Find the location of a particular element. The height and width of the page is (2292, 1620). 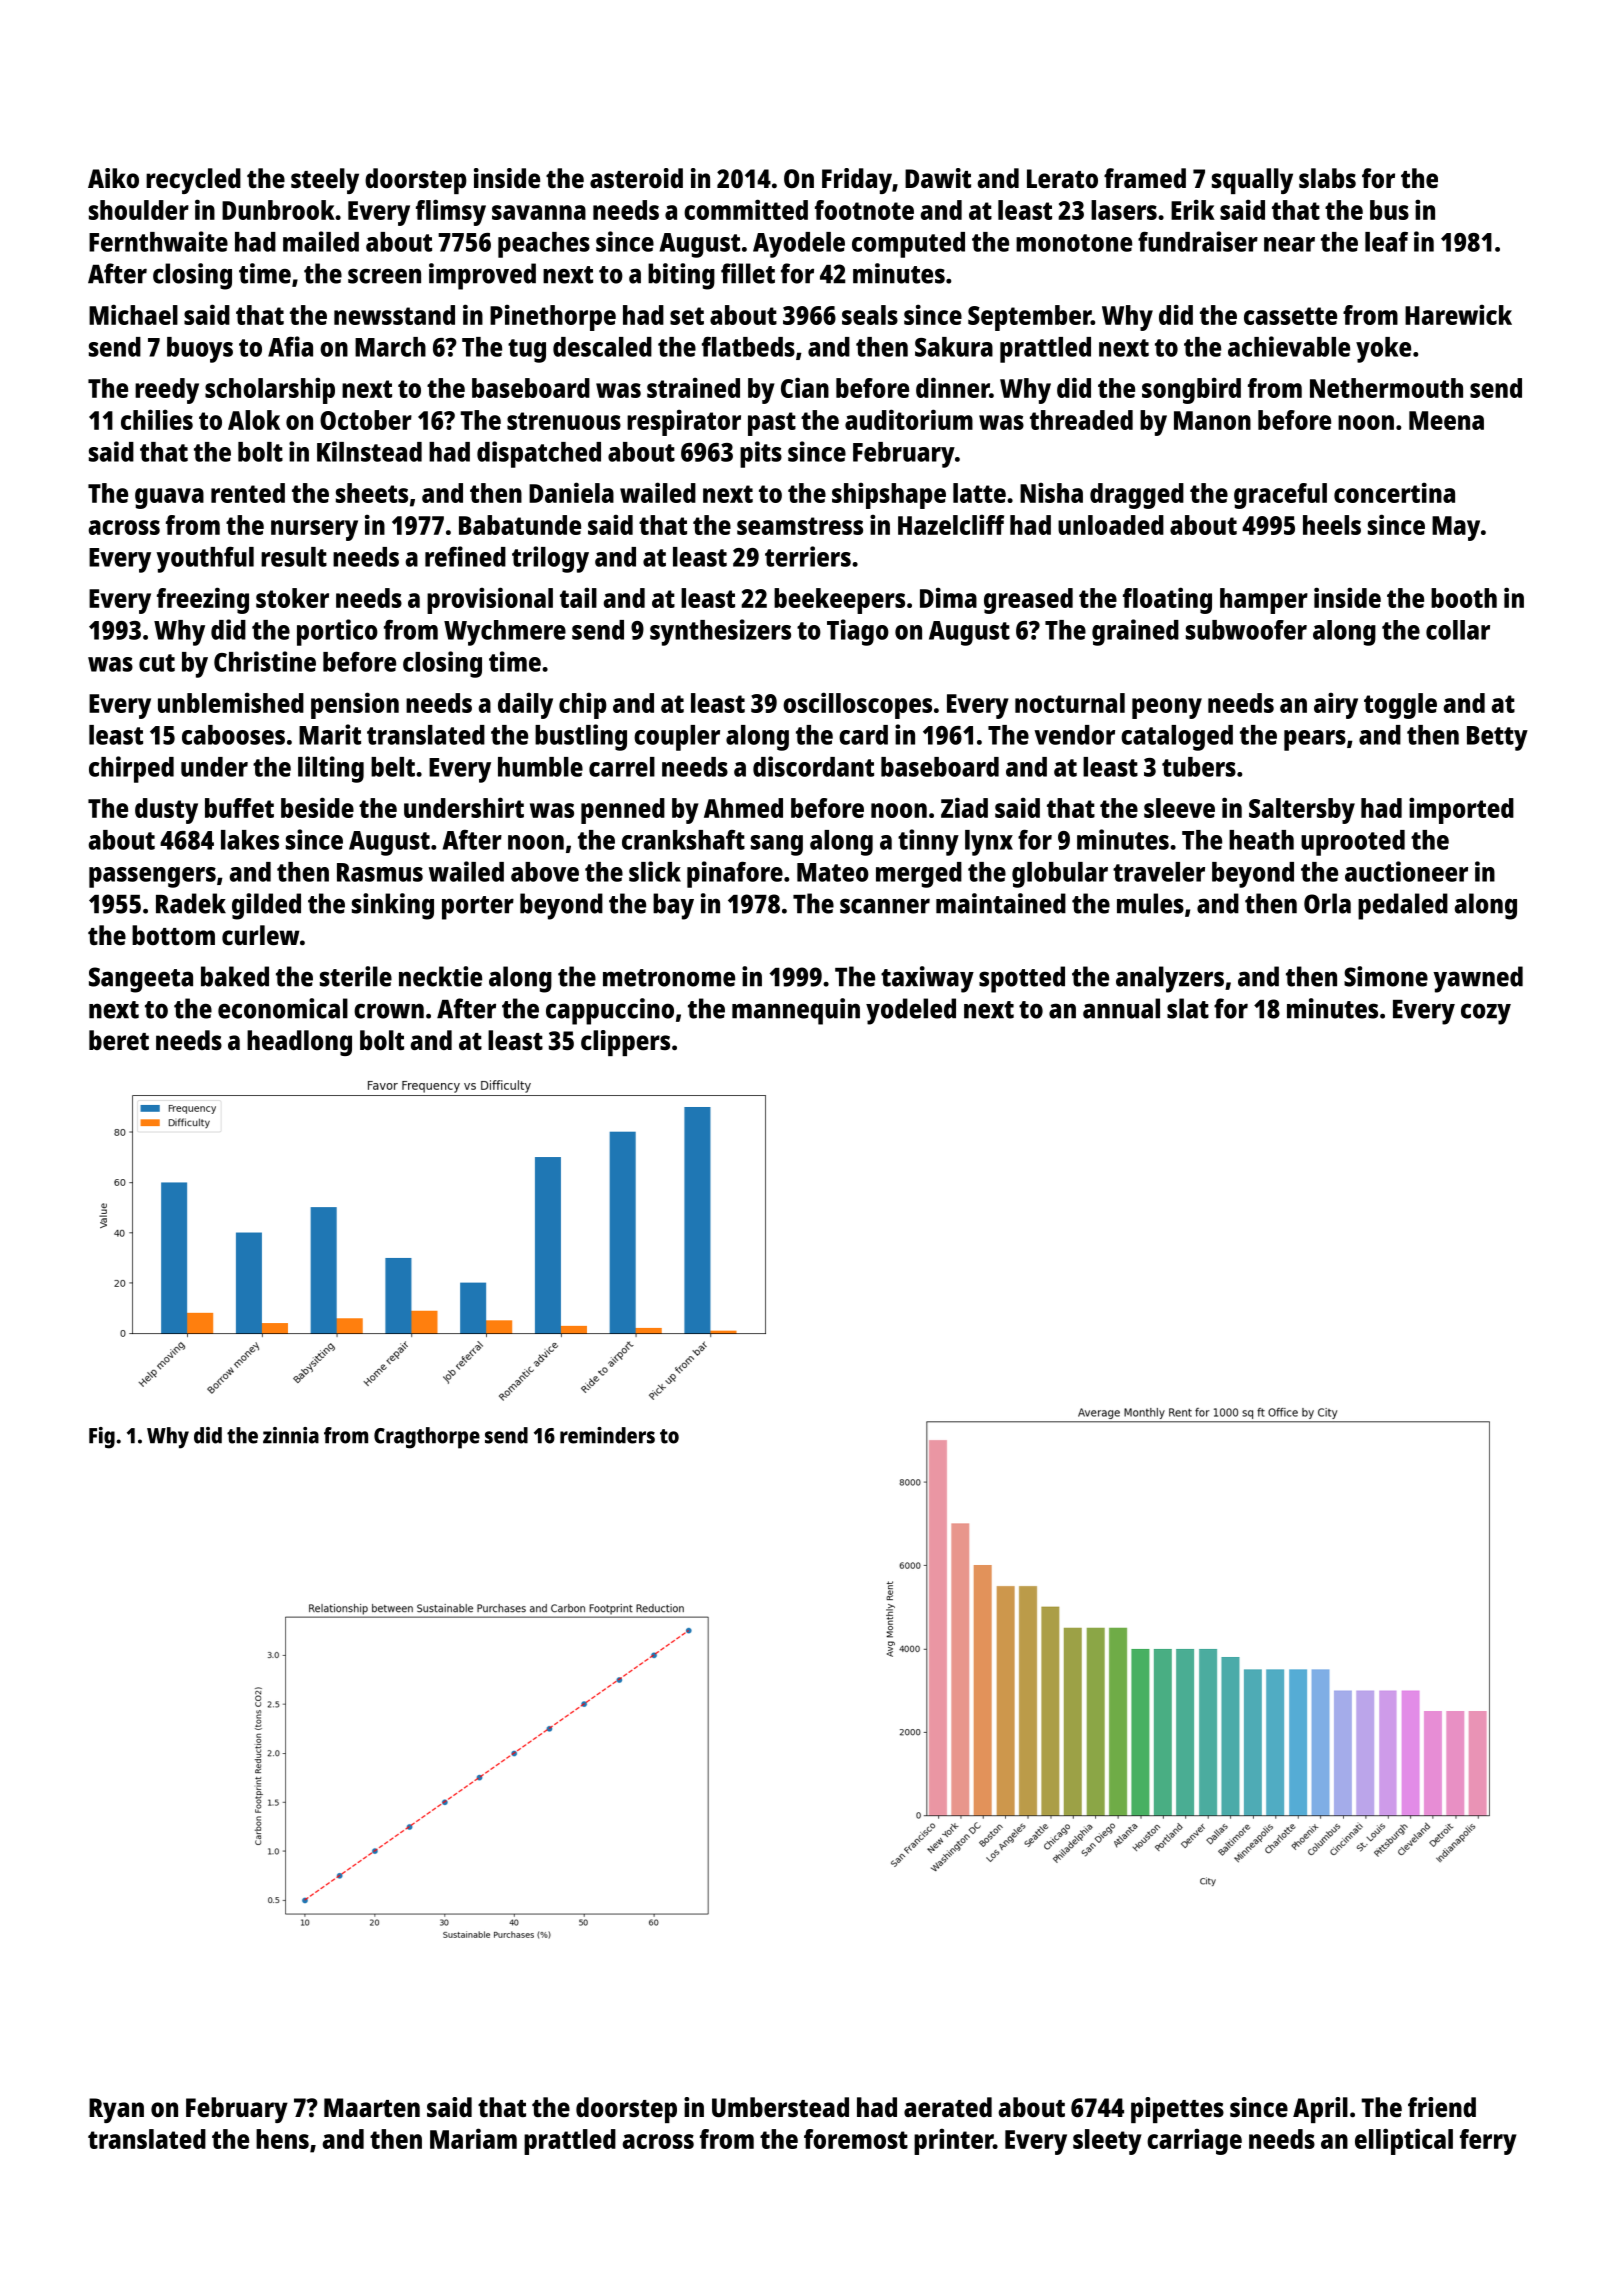

Maarten is located at coordinates (372, 2107).
